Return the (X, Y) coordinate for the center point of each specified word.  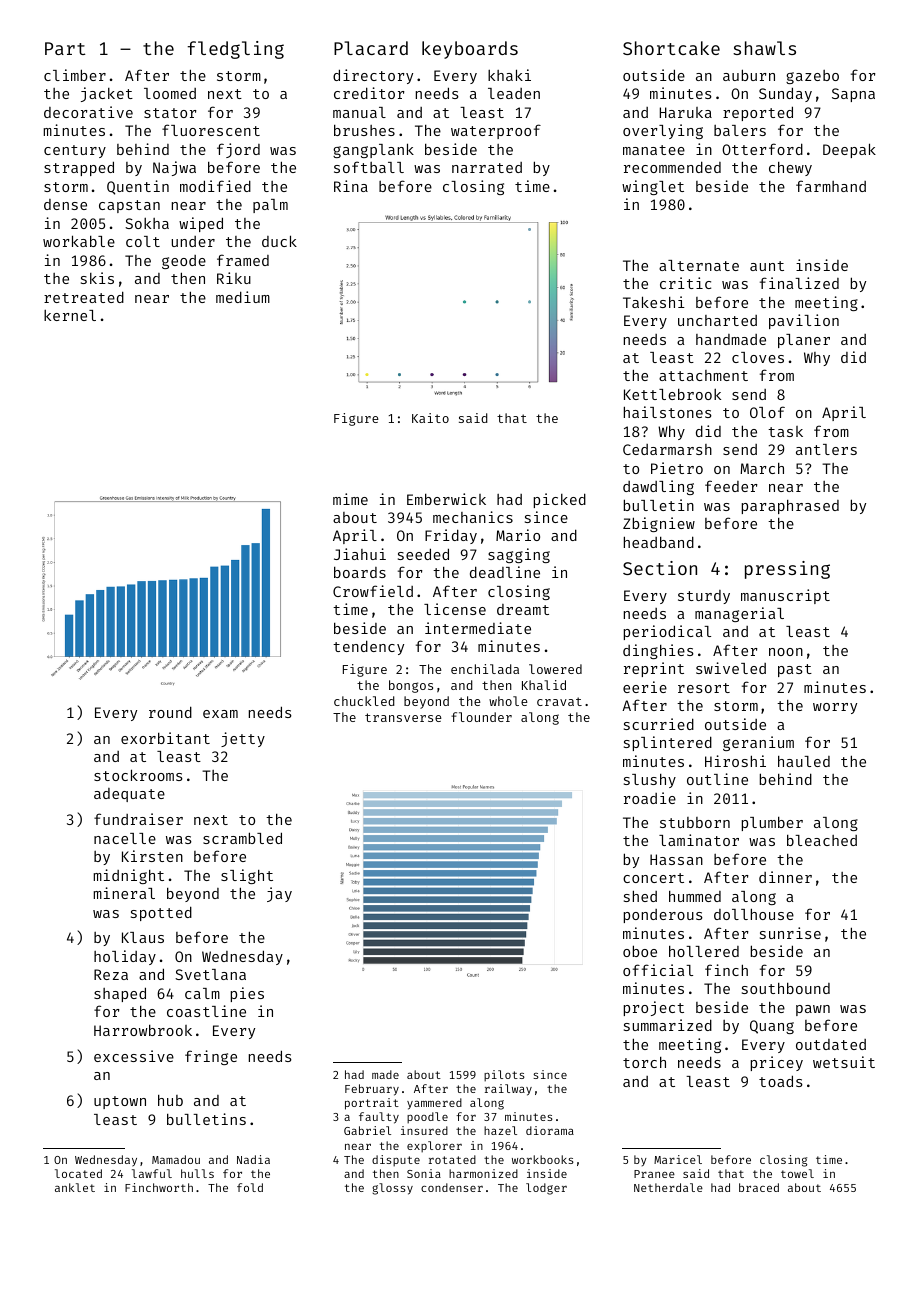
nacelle (125, 838)
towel (797, 1173)
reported (758, 113)
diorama (550, 1130)
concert (653, 878)
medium (243, 297)
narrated (487, 167)
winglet (653, 187)
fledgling (235, 50)
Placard (371, 48)
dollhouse (754, 914)
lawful (152, 1173)
